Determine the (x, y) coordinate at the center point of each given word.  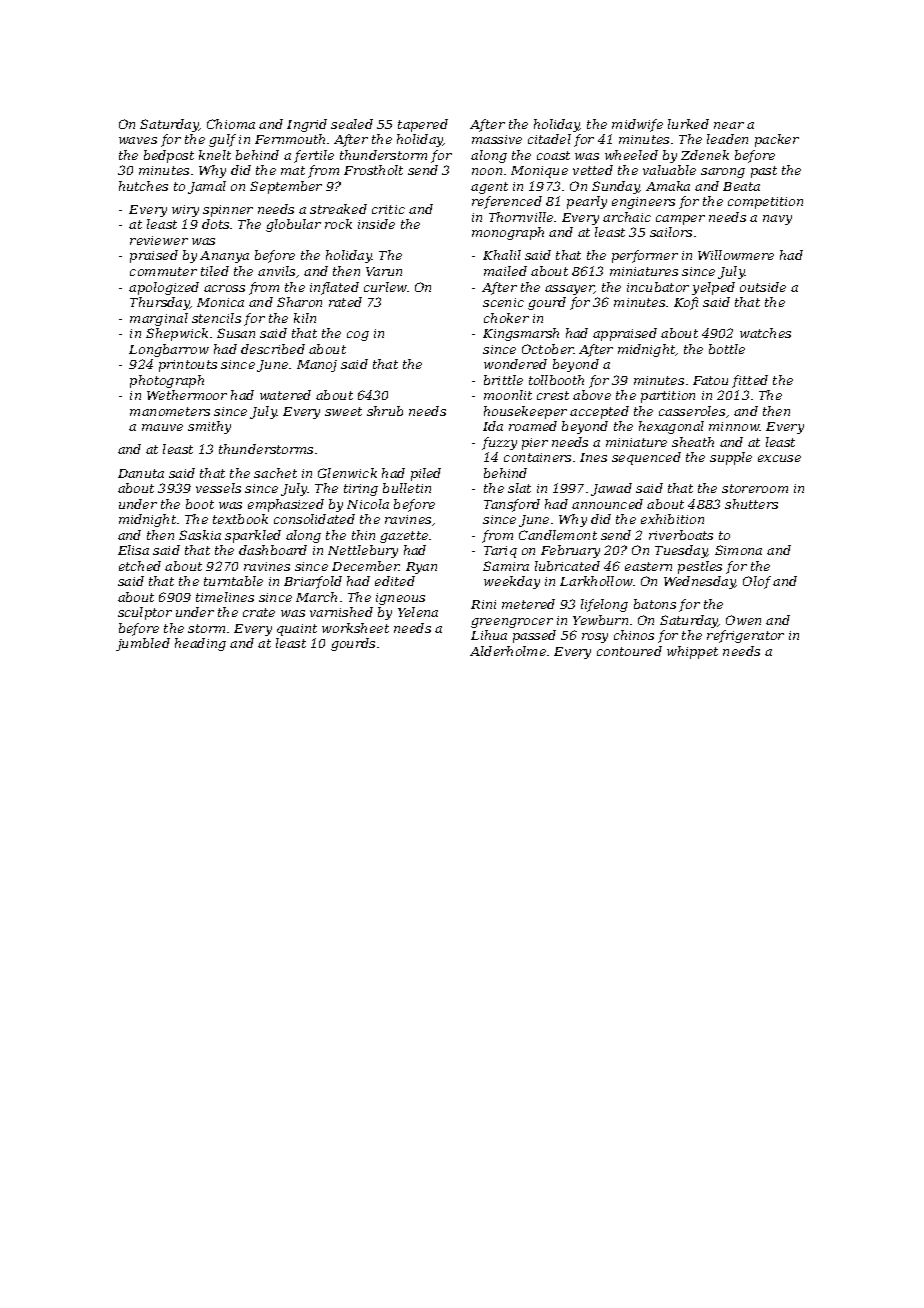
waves (138, 140)
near (729, 125)
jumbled (143, 644)
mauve (162, 427)
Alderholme (508, 651)
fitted (750, 381)
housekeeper (525, 412)
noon (487, 171)
